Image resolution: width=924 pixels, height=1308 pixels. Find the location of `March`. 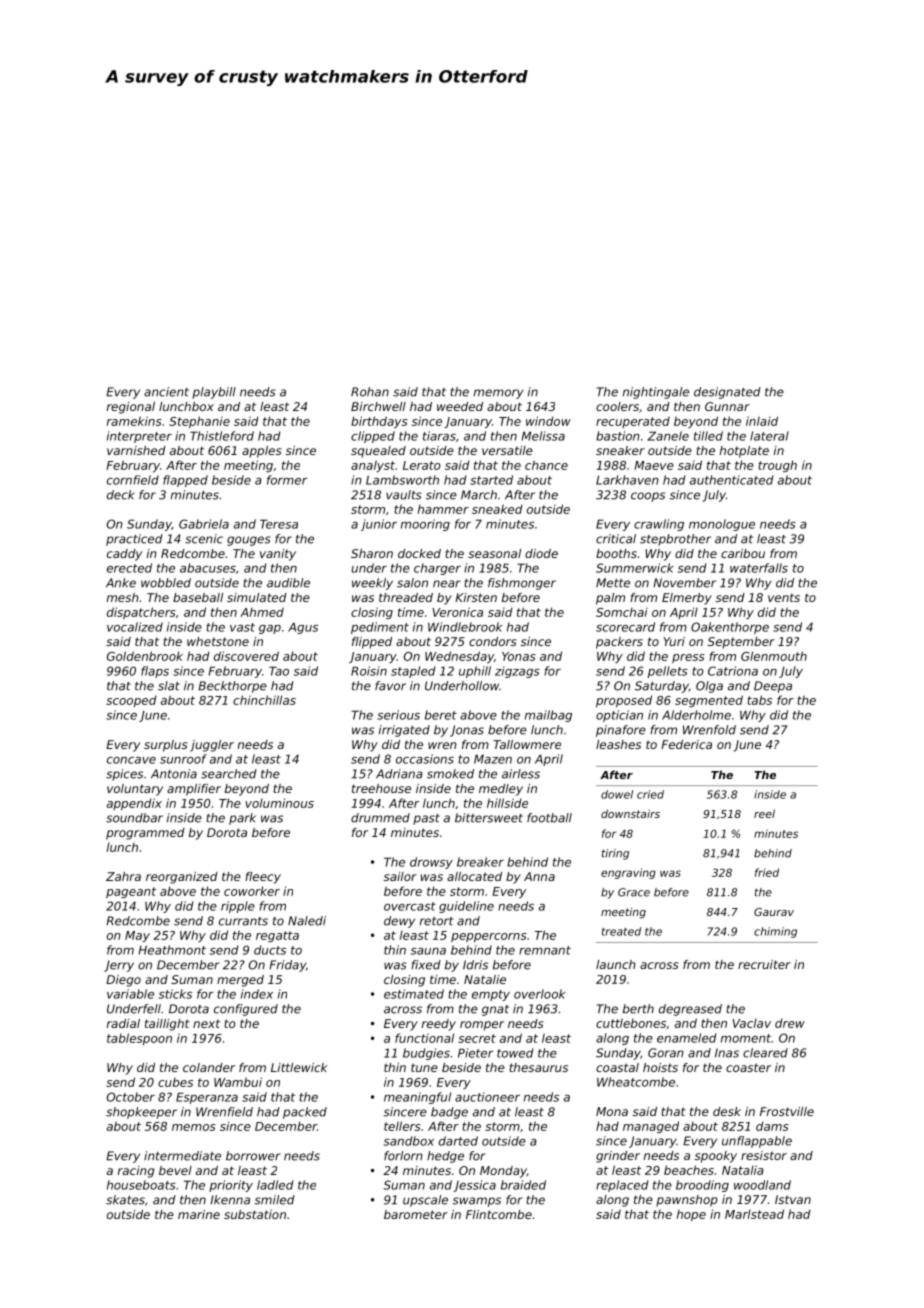

March is located at coordinates (479, 495).
